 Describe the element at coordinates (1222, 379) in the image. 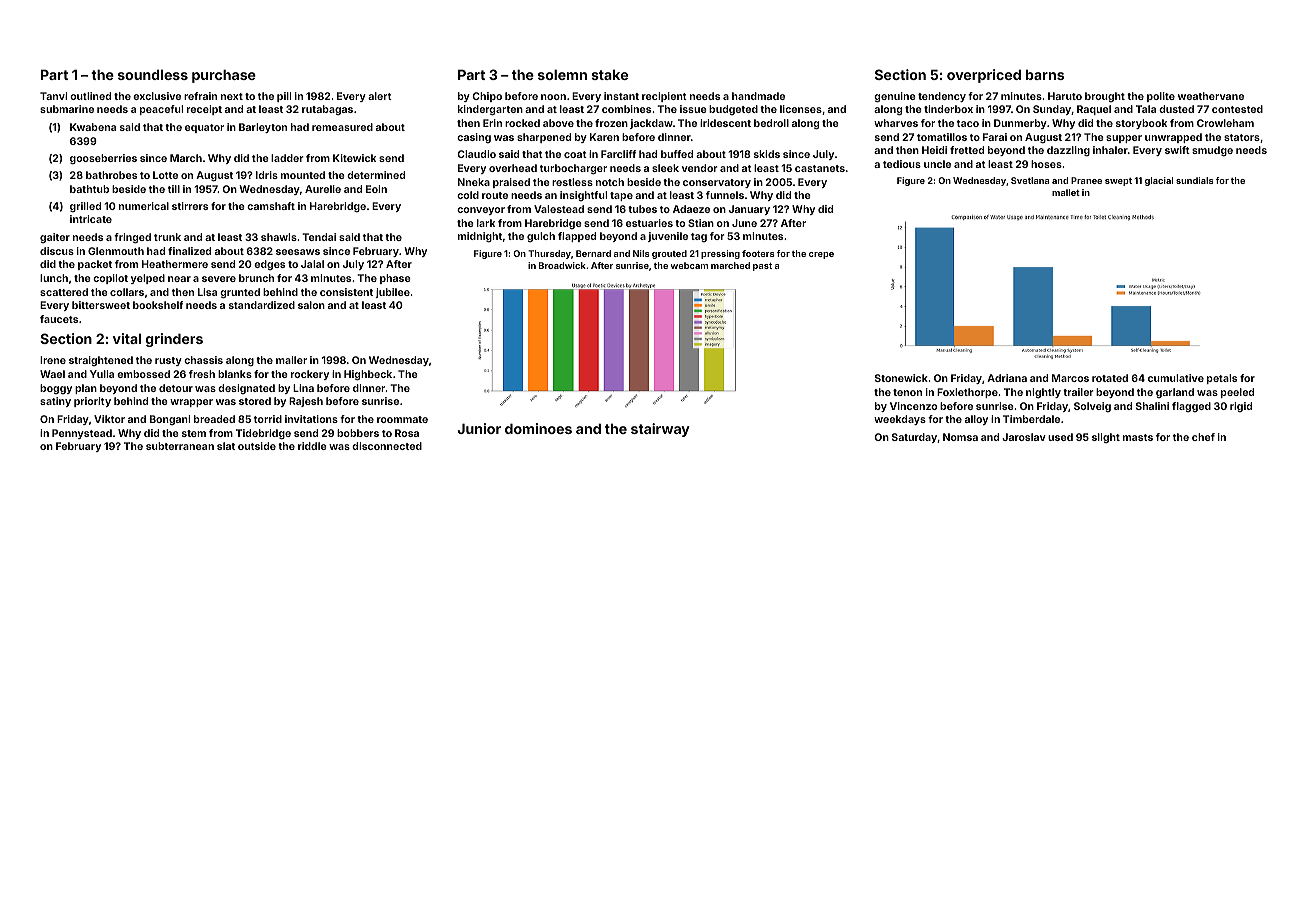

I see `petals` at that location.
